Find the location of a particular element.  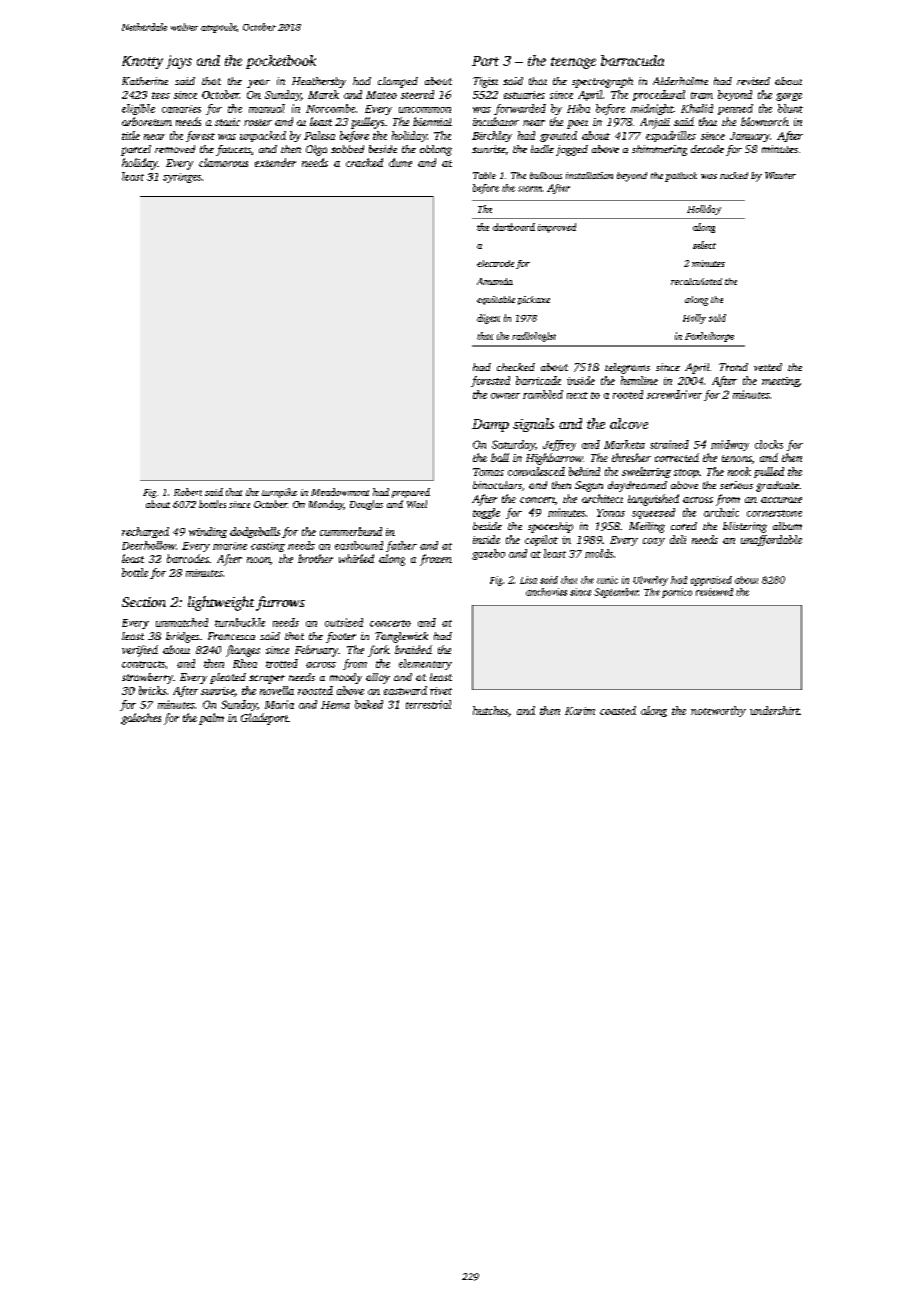

thresher is located at coordinates (631, 457).
